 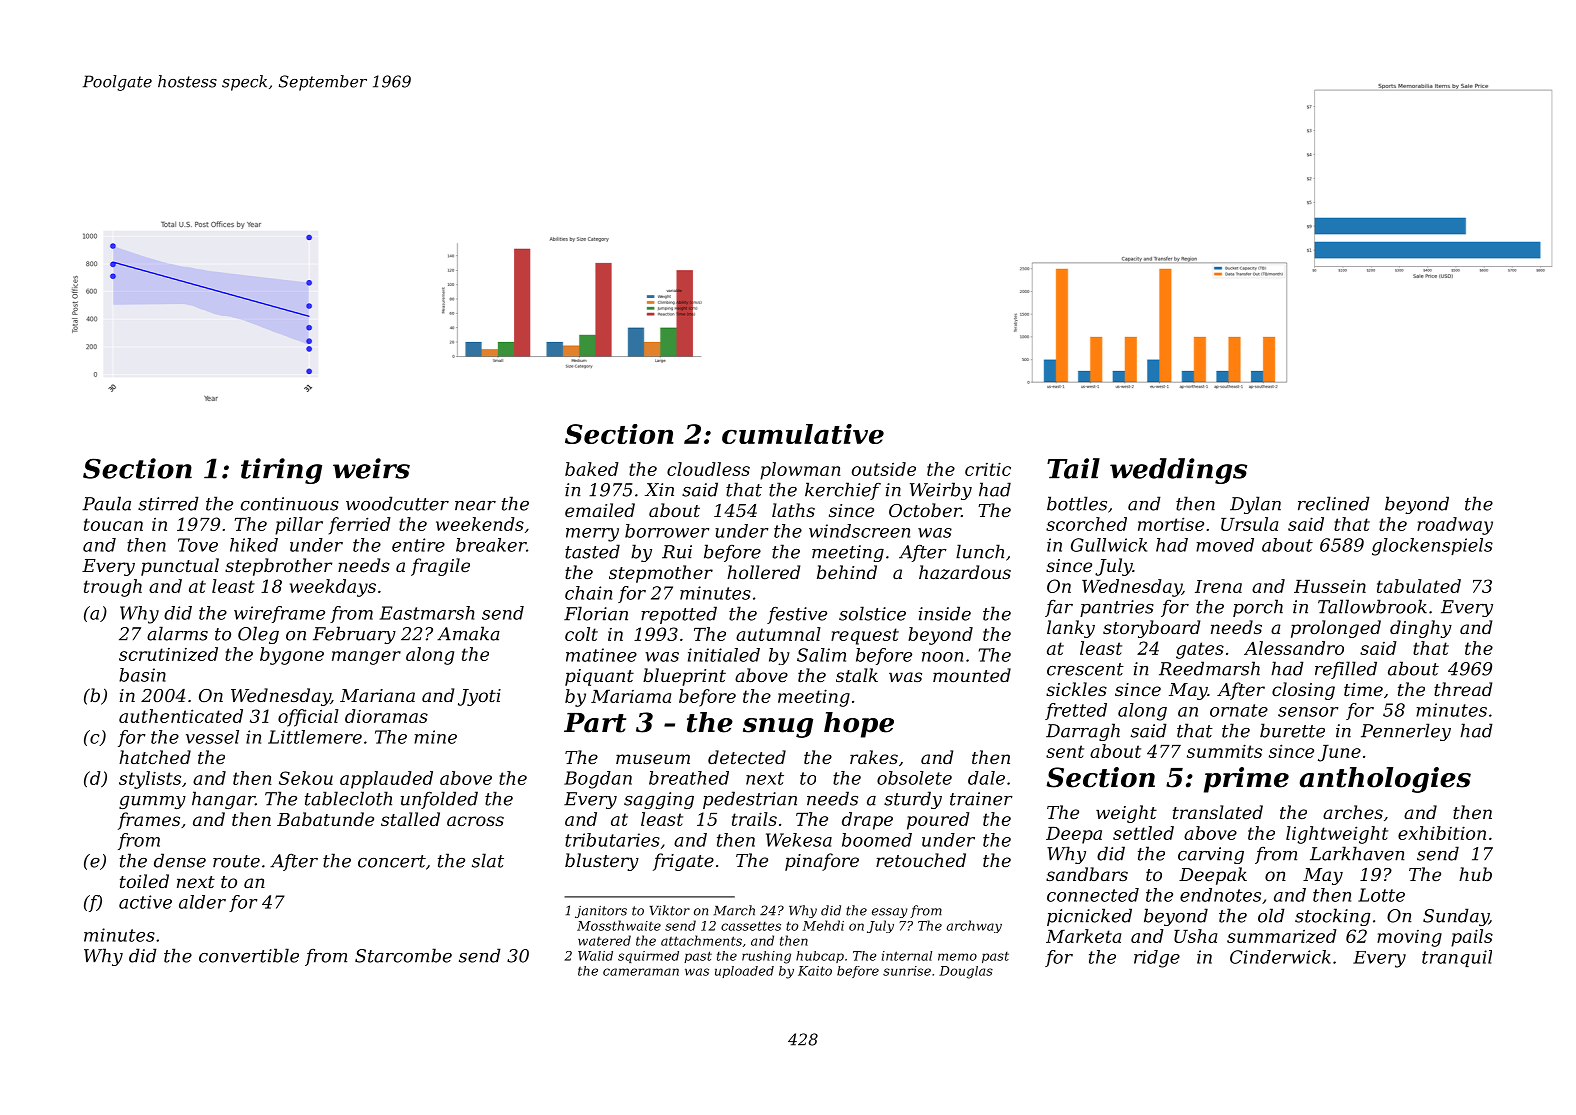 What do you see at coordinates (279, 614) in the document?
I see `wireframe` at bounding box center [279, 614].
